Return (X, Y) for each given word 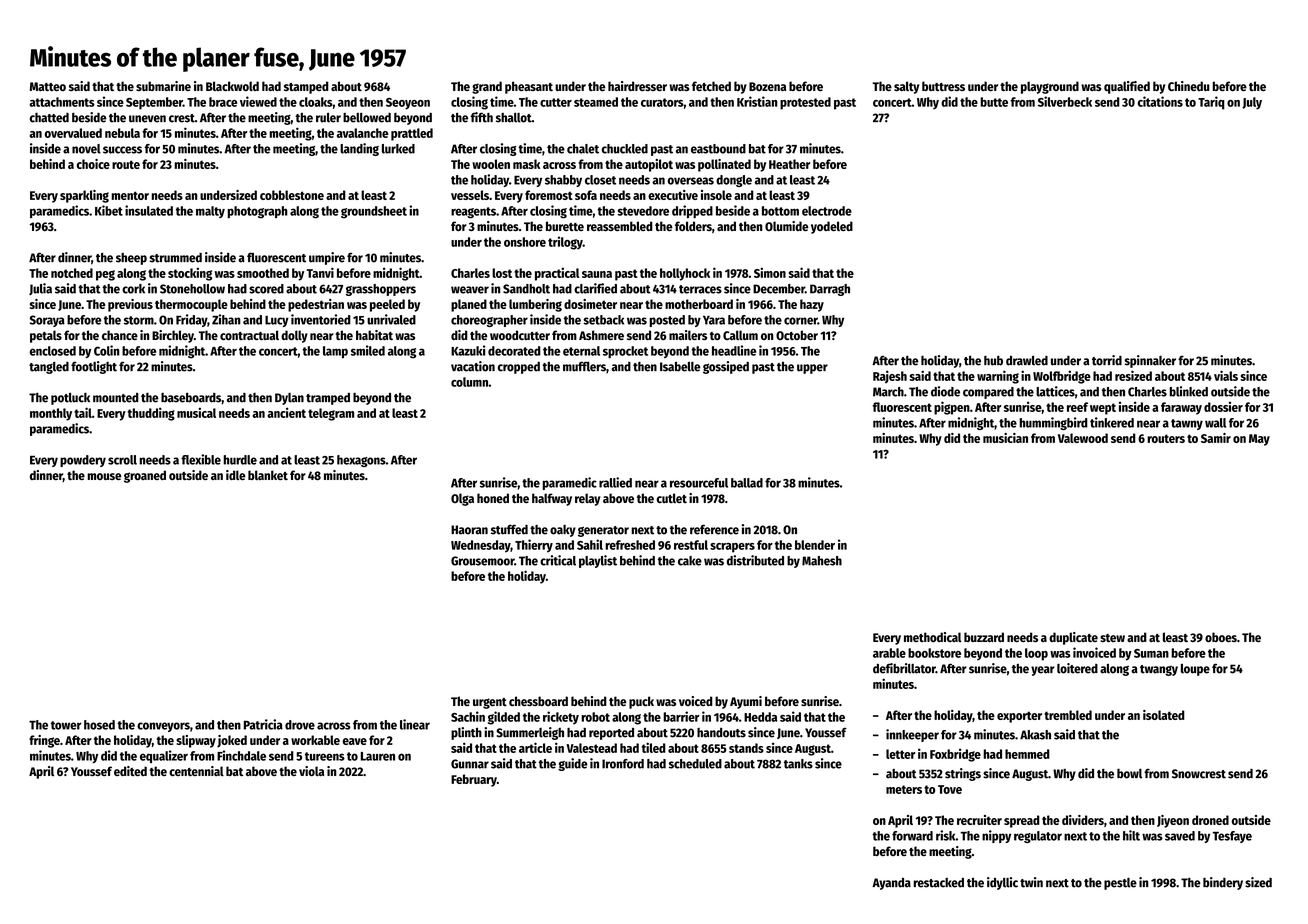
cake (690, 561)
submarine (163, 86)
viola (311, 771)
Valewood (1083, 438)
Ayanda (891, 884)
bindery (1223, 883)
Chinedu (1189, 86)
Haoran (469, 530)
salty (906, 87)
